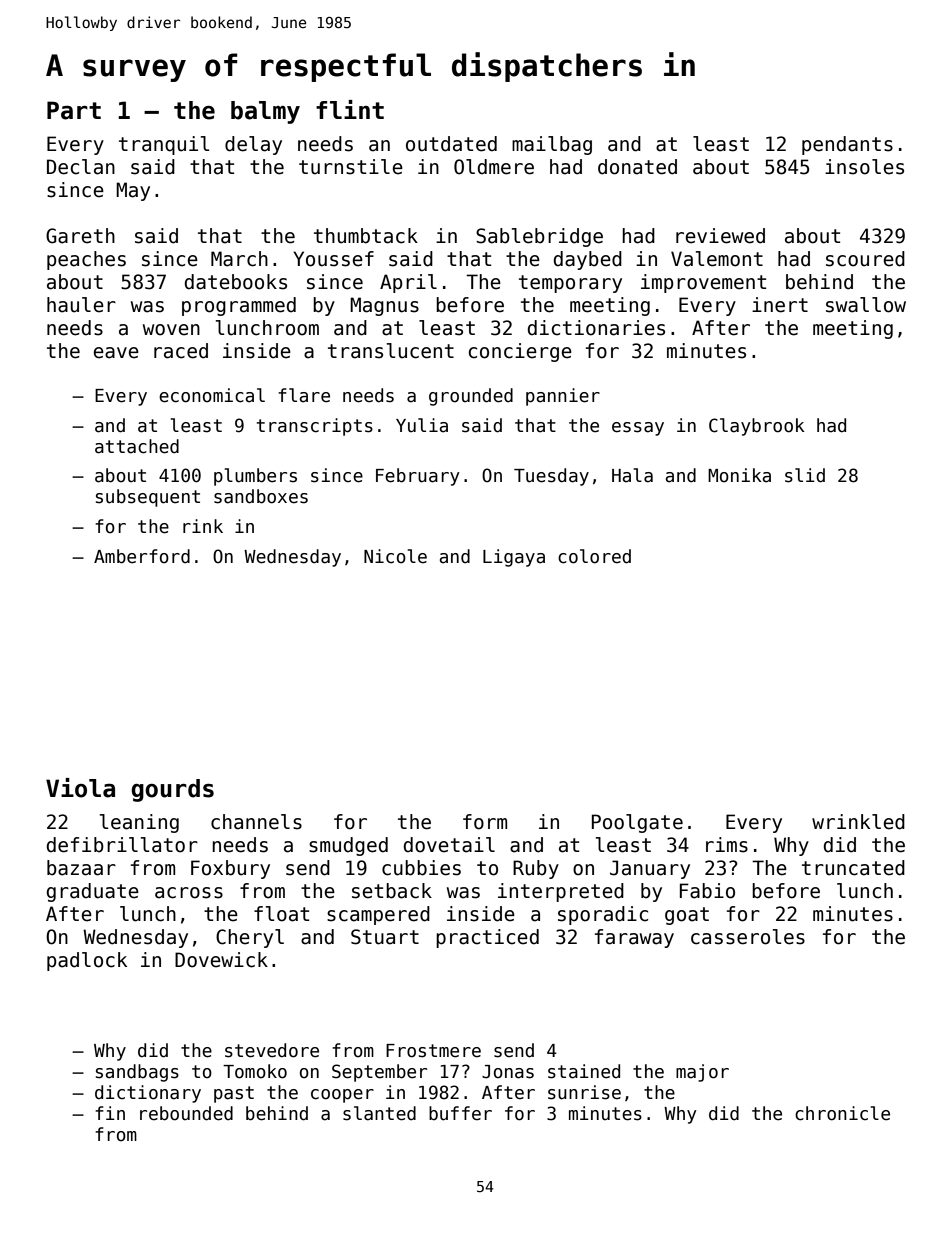 The height and width of the screenshot is (1233, 952). Describe the element at coordinates (87, 961) in the screenshot. I see `padlock` at that location.
